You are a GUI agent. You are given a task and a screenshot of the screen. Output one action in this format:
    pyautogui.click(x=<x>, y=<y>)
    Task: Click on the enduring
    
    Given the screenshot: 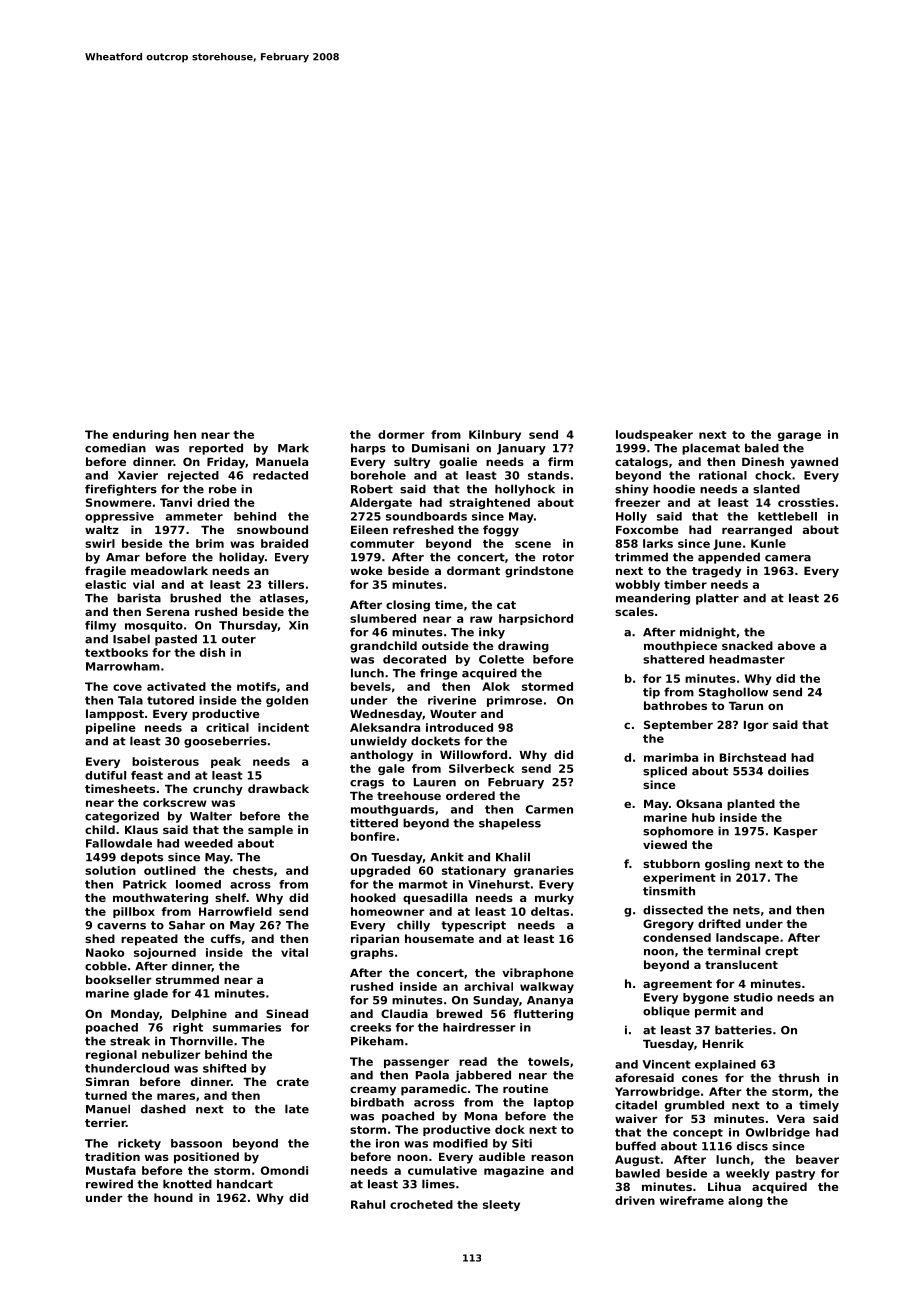 What is the action you would take?
    pyautogui.click(x=141, y=435)
